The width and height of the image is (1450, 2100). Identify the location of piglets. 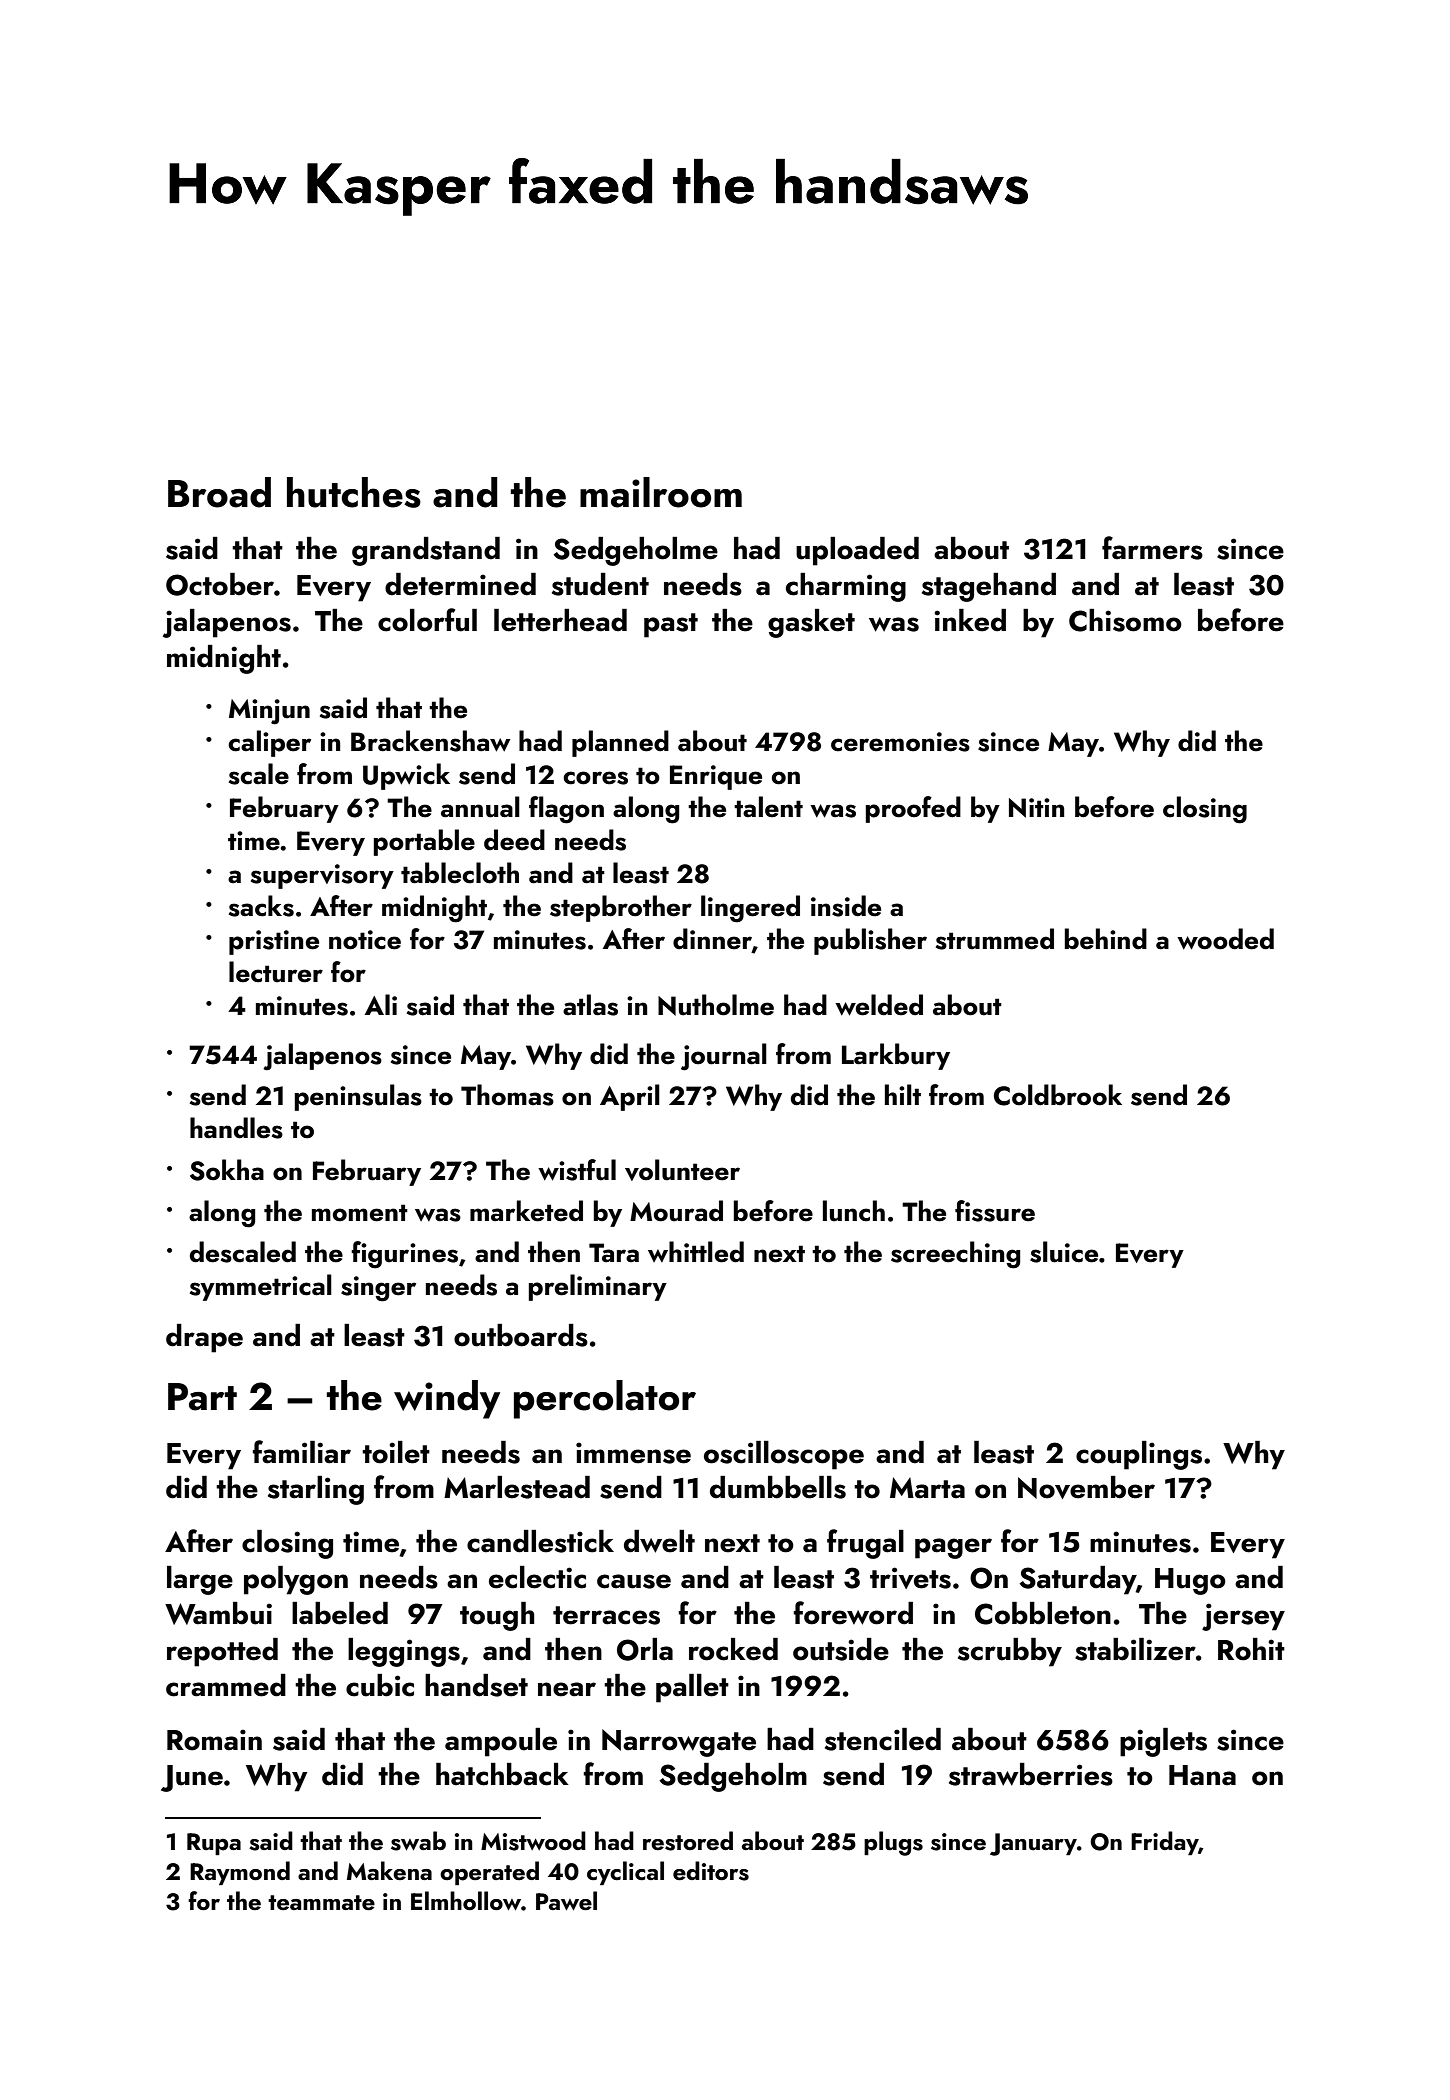
(1163, 1742).
